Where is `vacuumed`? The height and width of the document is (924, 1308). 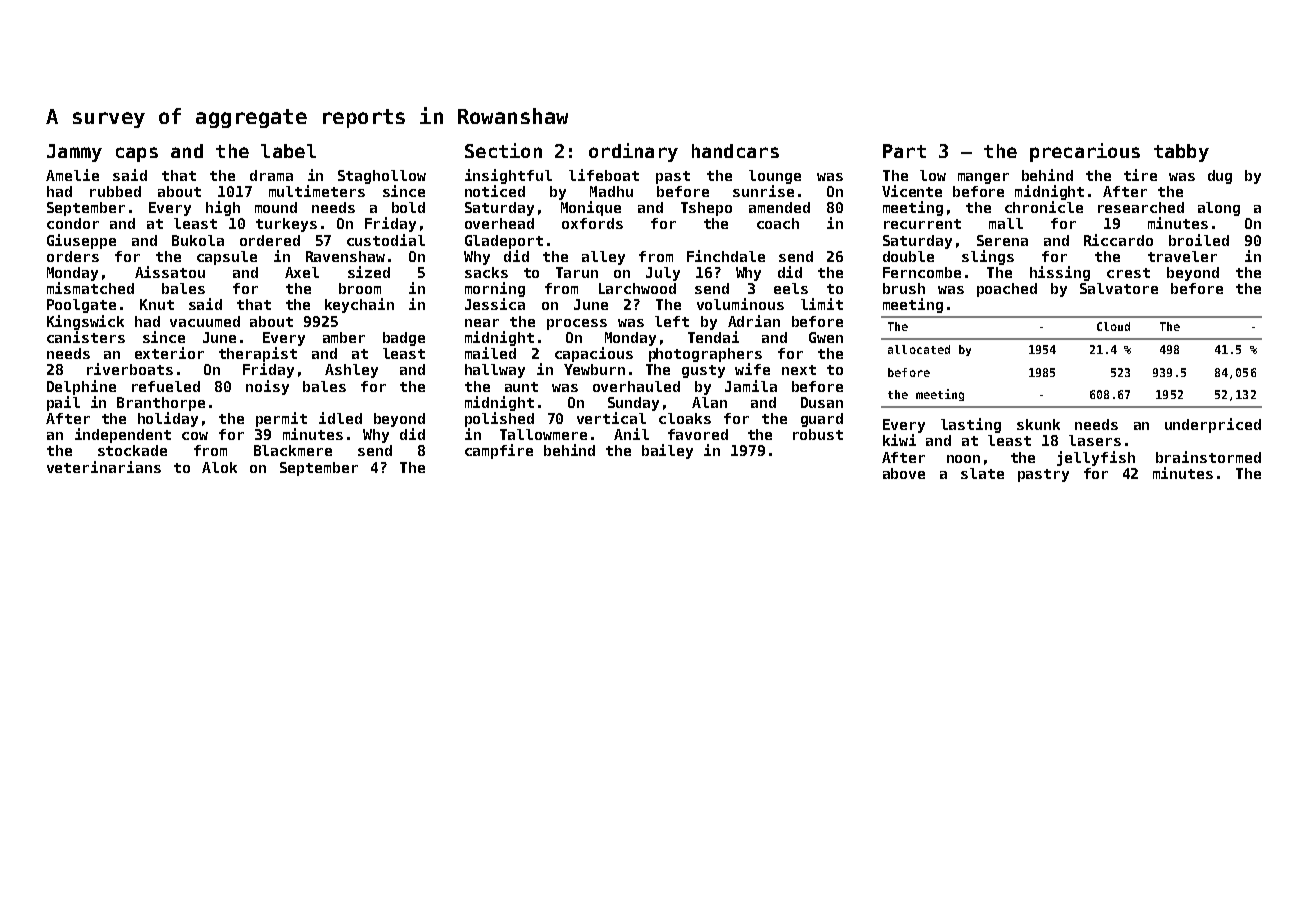
vacuumed is located at coordinates (205, 321).
